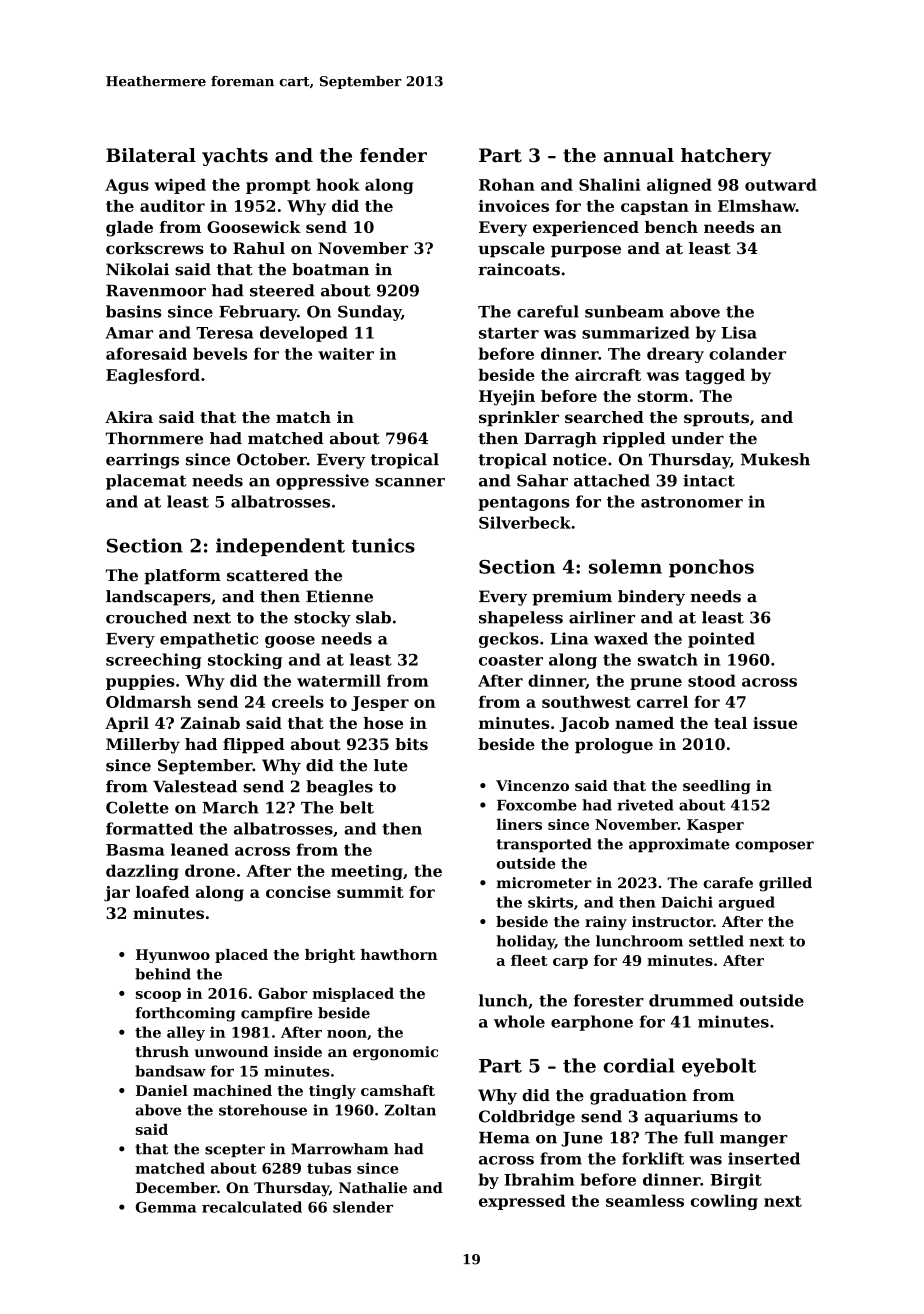 The image size is (924, 1314). I want to click on Nikolai, so click(137, 269).
